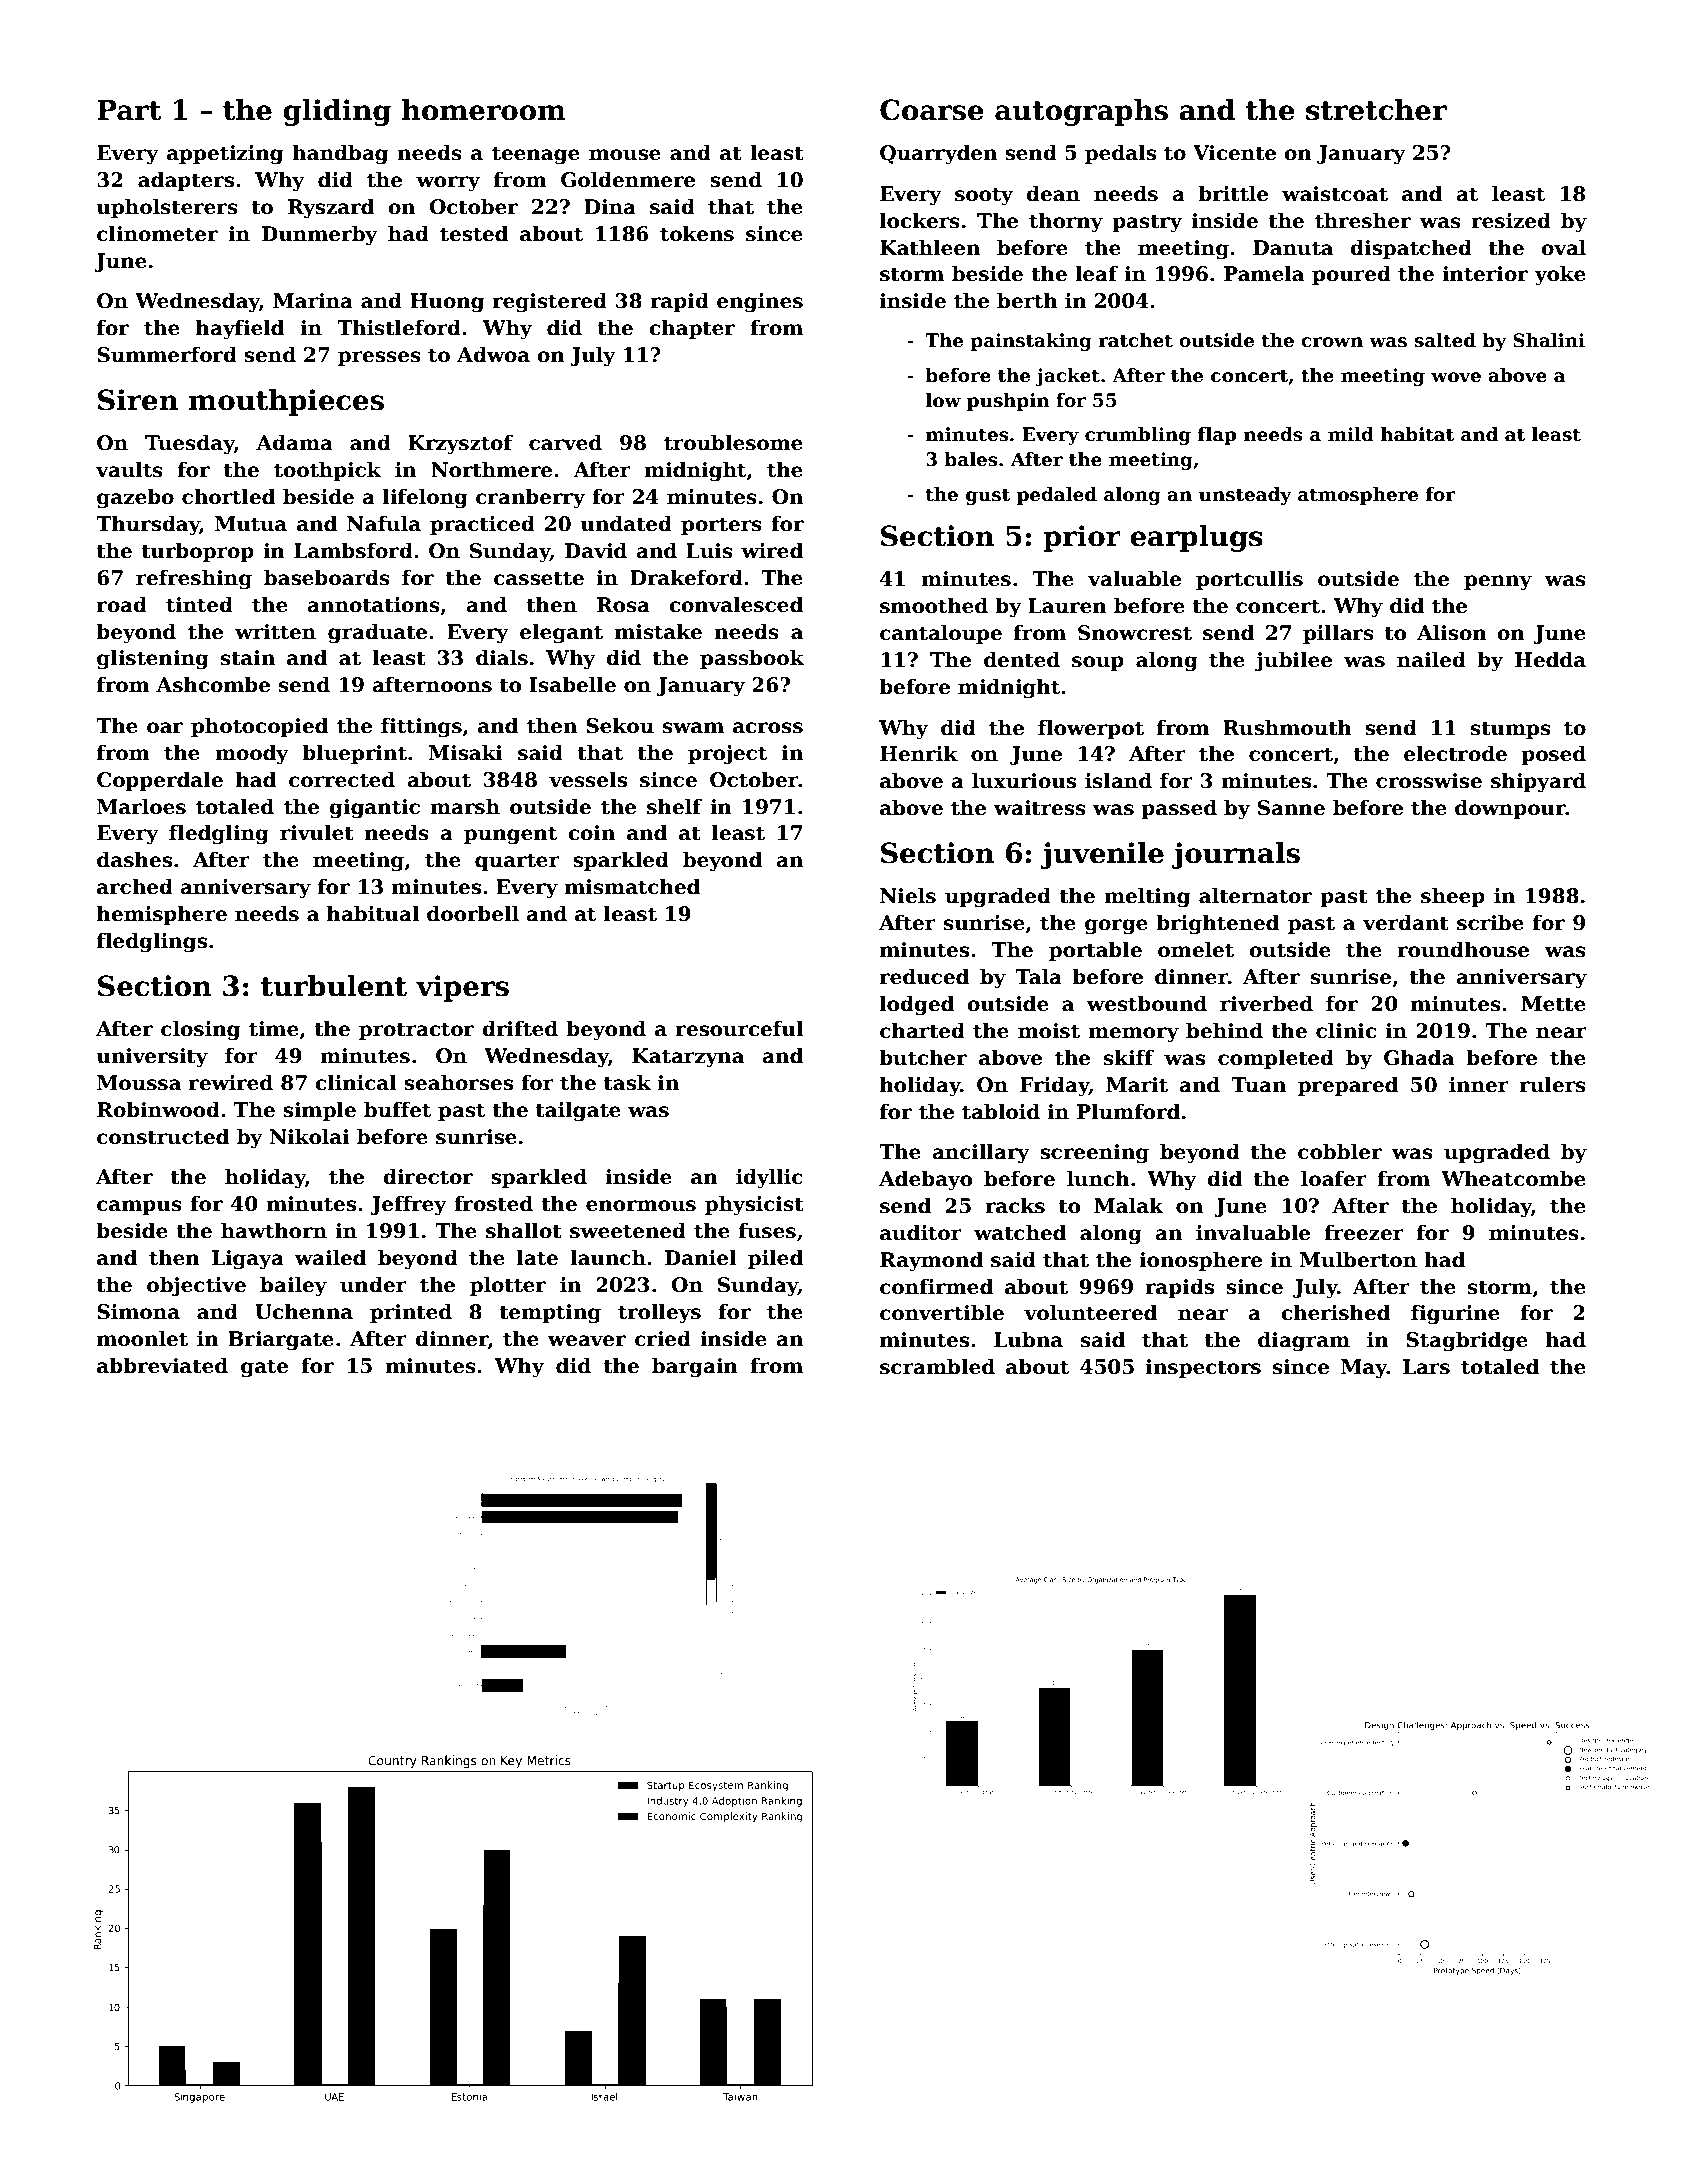  What do you see at coordinates (721, 526) in the document?
I see `porters` at bounding box center [721, 526].
